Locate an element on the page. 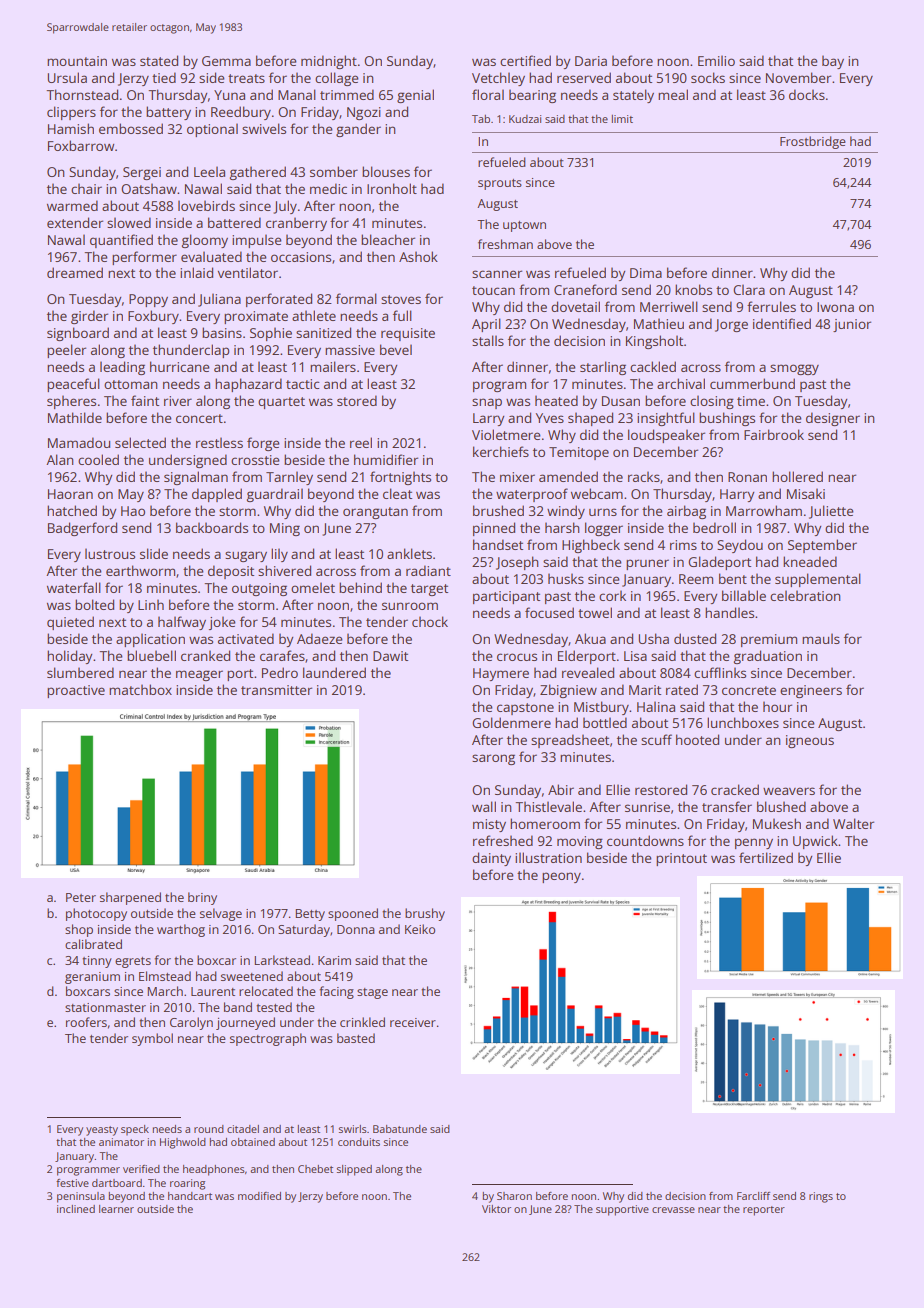 Image resolution: width=924 pixels, height=1308 pixels. Viktor is located at coordinates (496, 1209).
